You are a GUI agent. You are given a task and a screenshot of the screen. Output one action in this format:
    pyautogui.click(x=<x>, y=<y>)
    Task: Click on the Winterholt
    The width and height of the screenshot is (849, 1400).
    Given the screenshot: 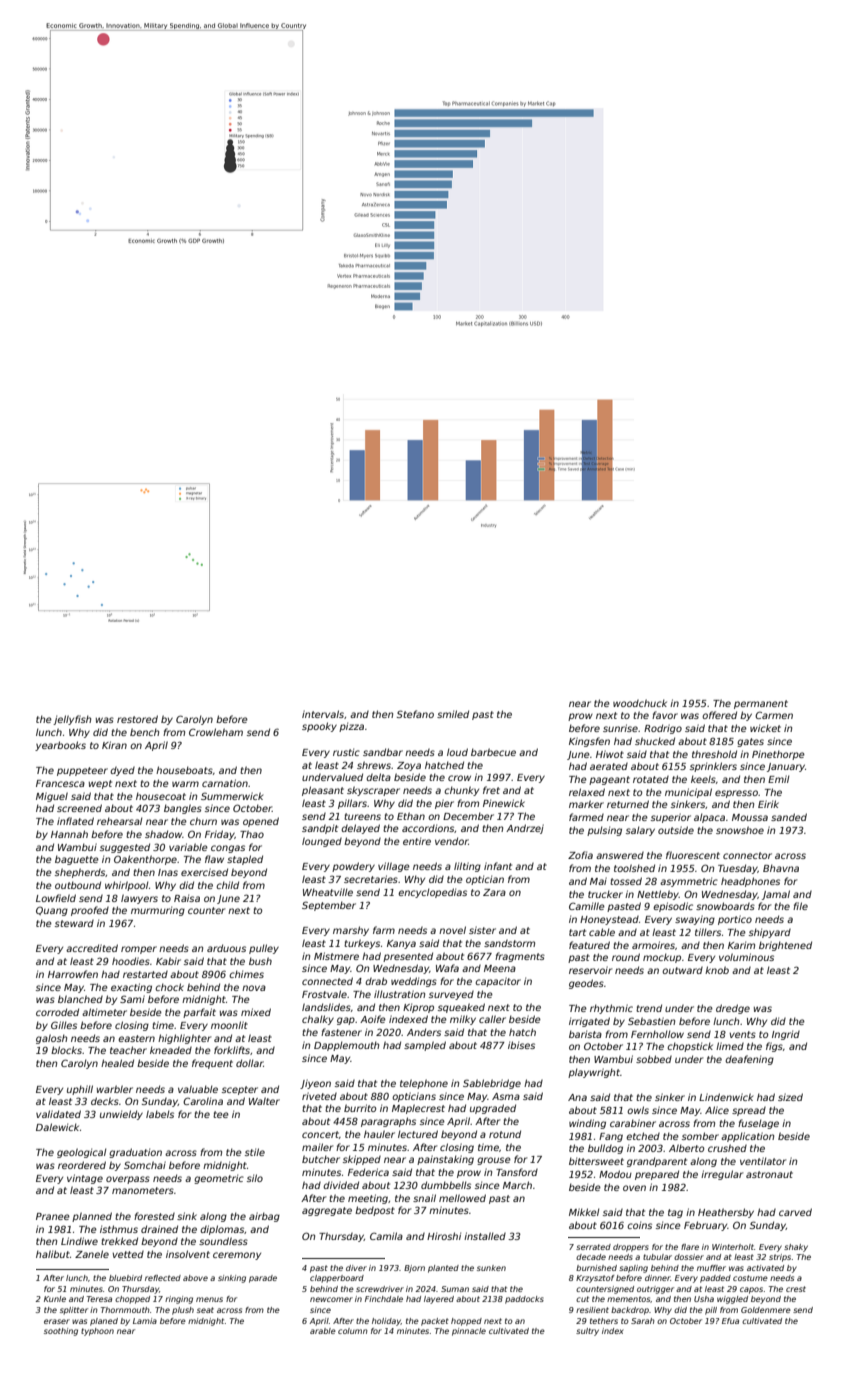 What is the action you would take?
    pyautogui.click(x=733, y=1247)
